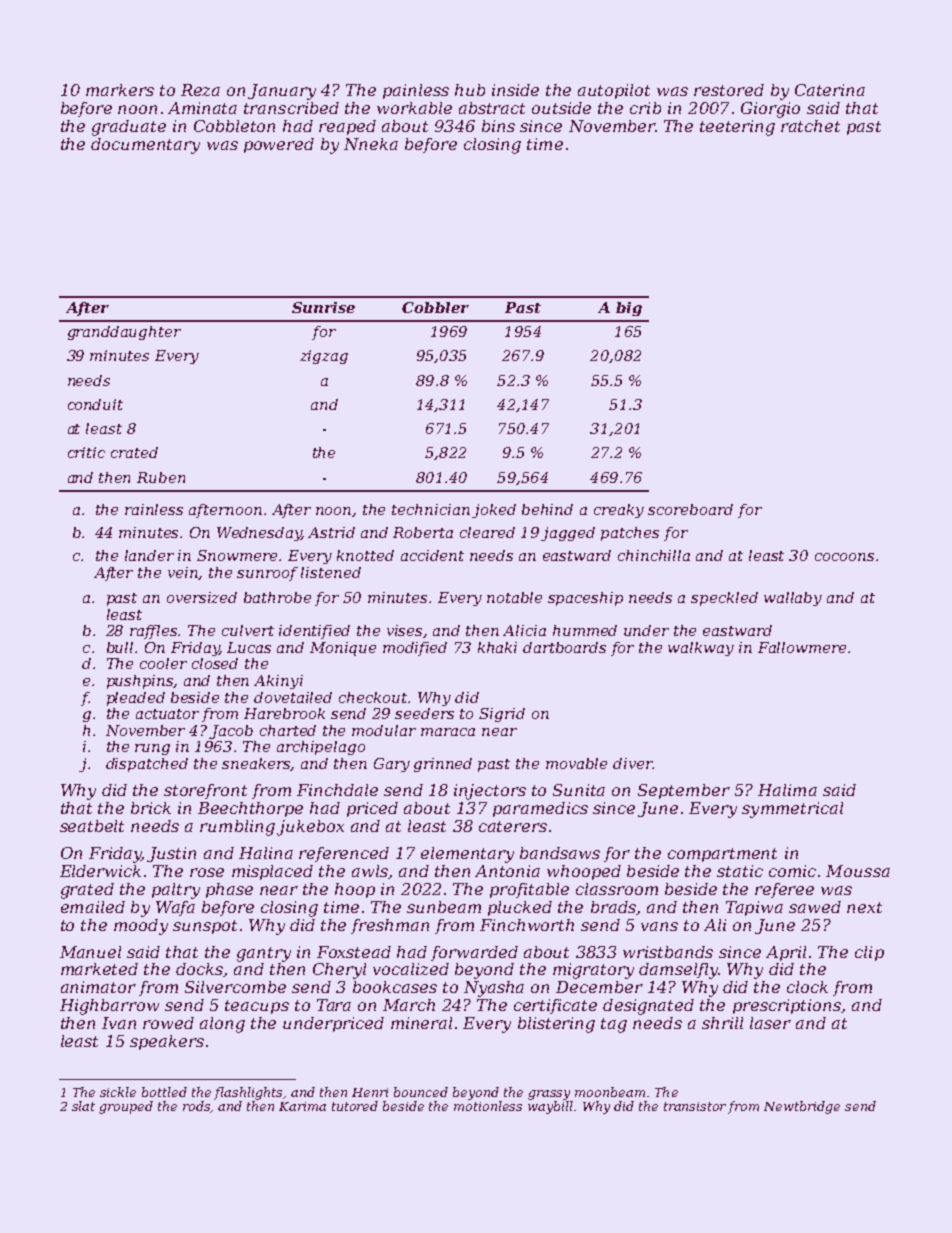 This screenshot has width=952, height=1233. I want to click on big, so click(629, 309).
